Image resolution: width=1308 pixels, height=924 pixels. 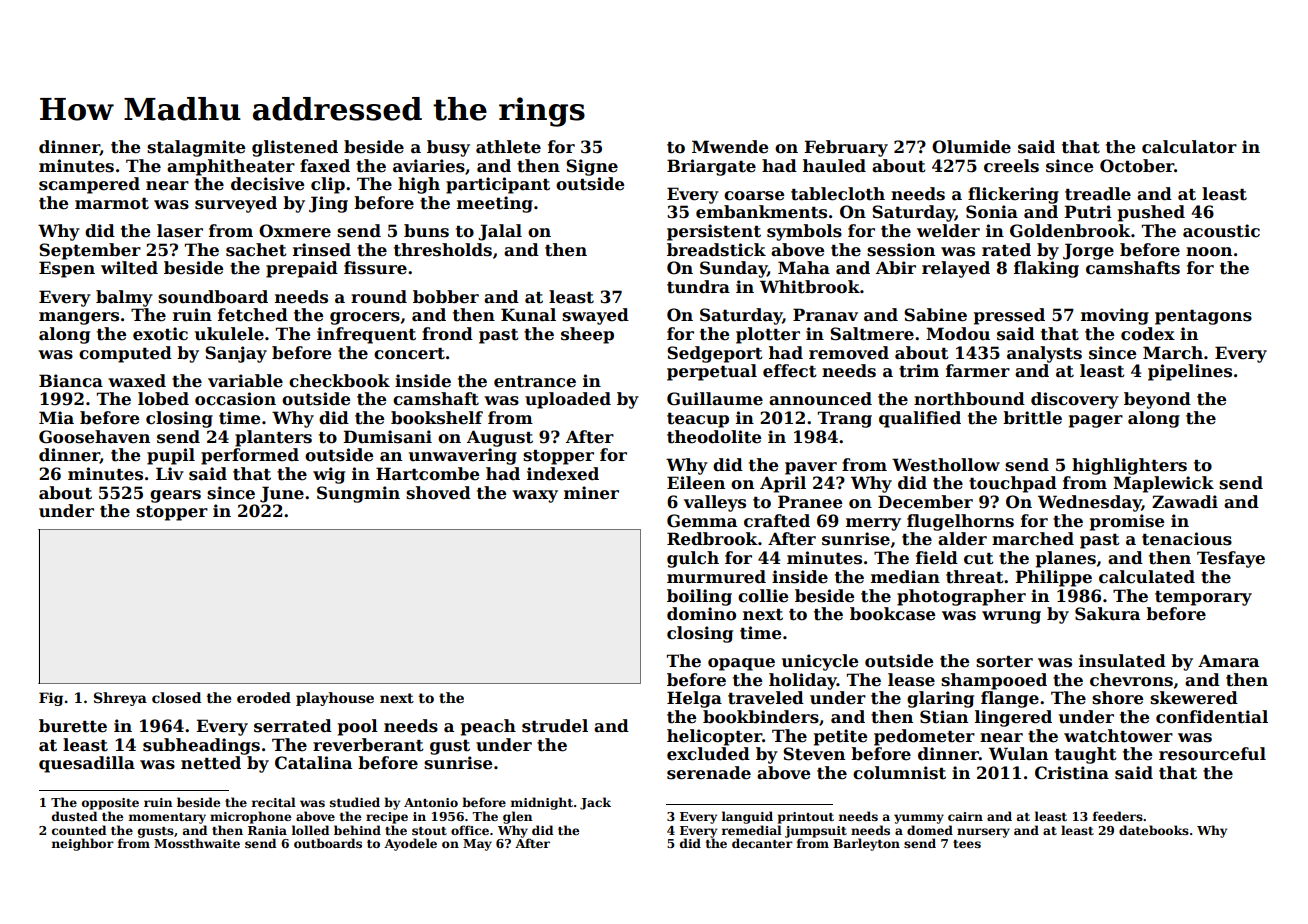 What do you see at coordinates (267, 830) in the screenshot?
I see `Rania` at bounding box center [267, 830].
